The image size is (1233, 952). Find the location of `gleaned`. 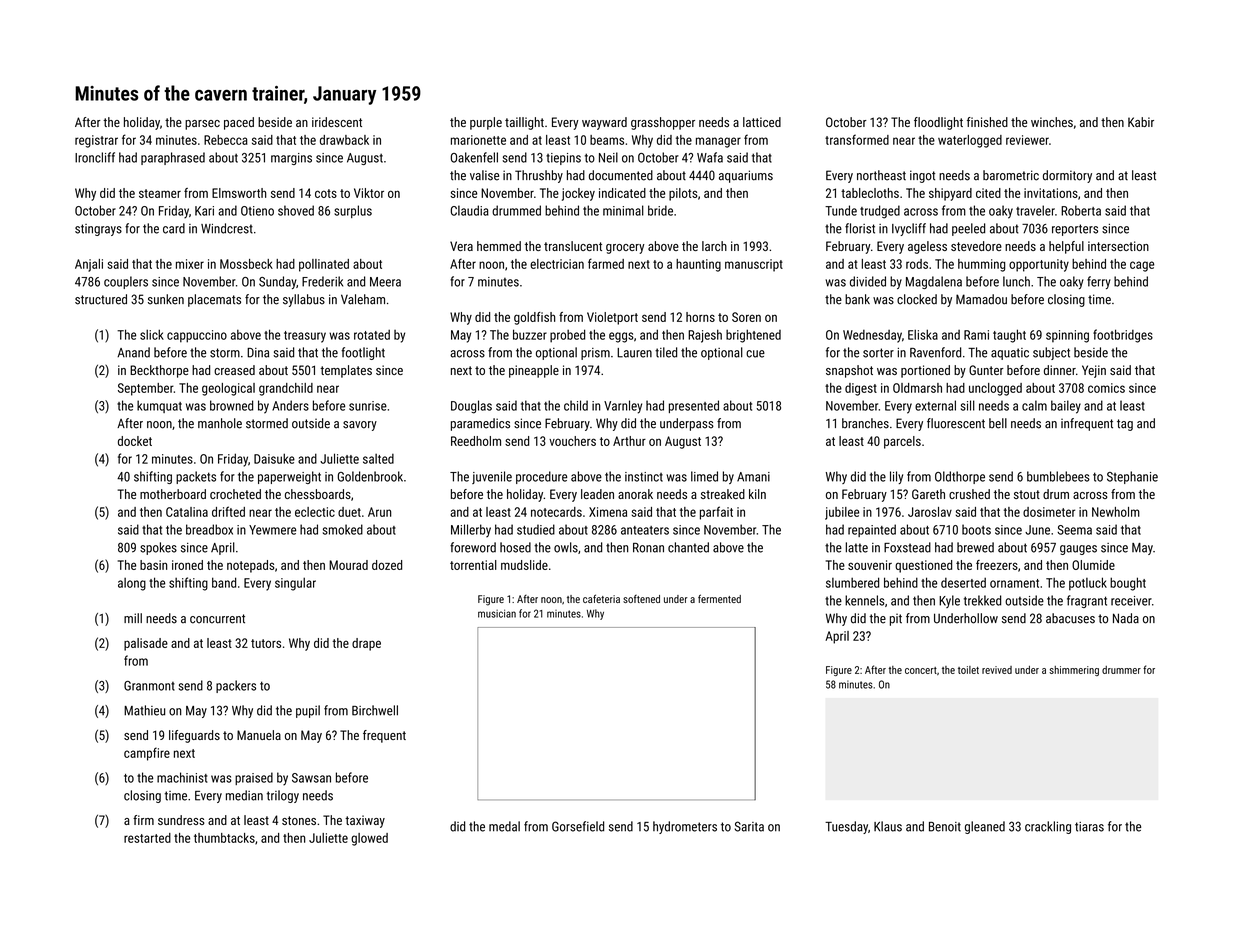

gleaned is located at coordinates (985, 827).
